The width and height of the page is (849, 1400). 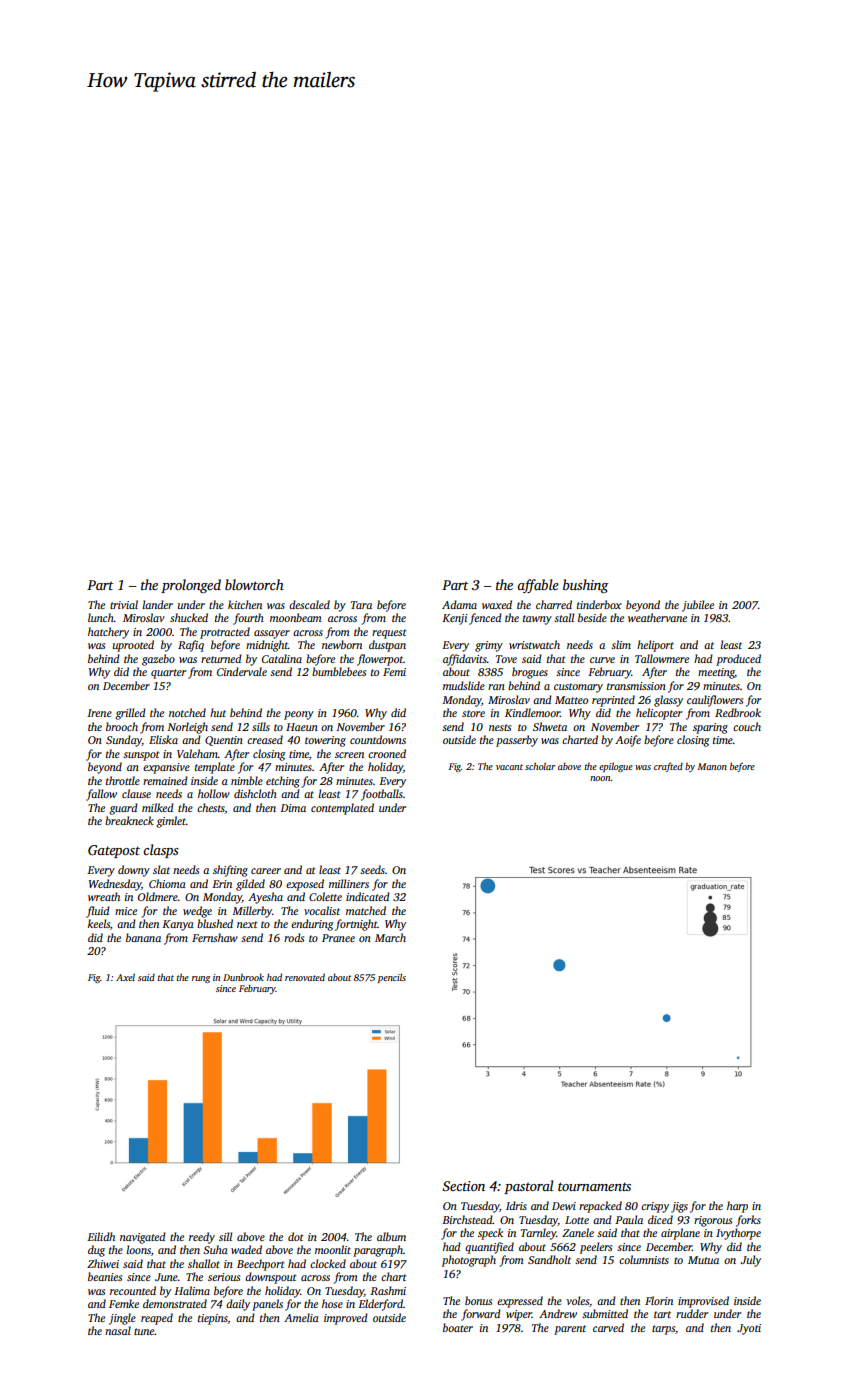 What do you see at coordinates (380, 660) in the page?
I see `flowerpot` at bounding box center [380, 660].
